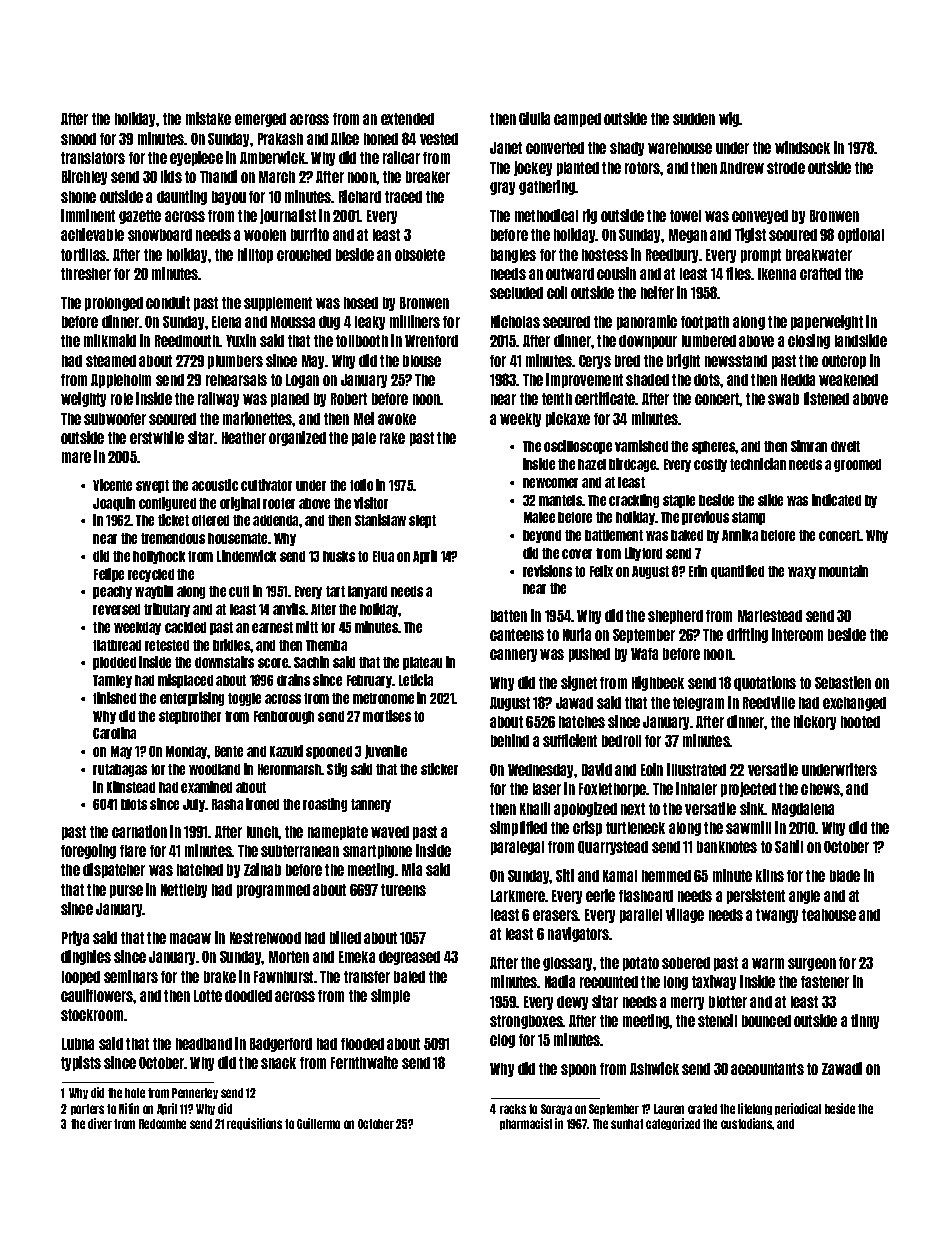 The image size is (952, 1233). Describe the element at coordinates (709, 341) in the screenshot. I see `lumbered` at that location.
